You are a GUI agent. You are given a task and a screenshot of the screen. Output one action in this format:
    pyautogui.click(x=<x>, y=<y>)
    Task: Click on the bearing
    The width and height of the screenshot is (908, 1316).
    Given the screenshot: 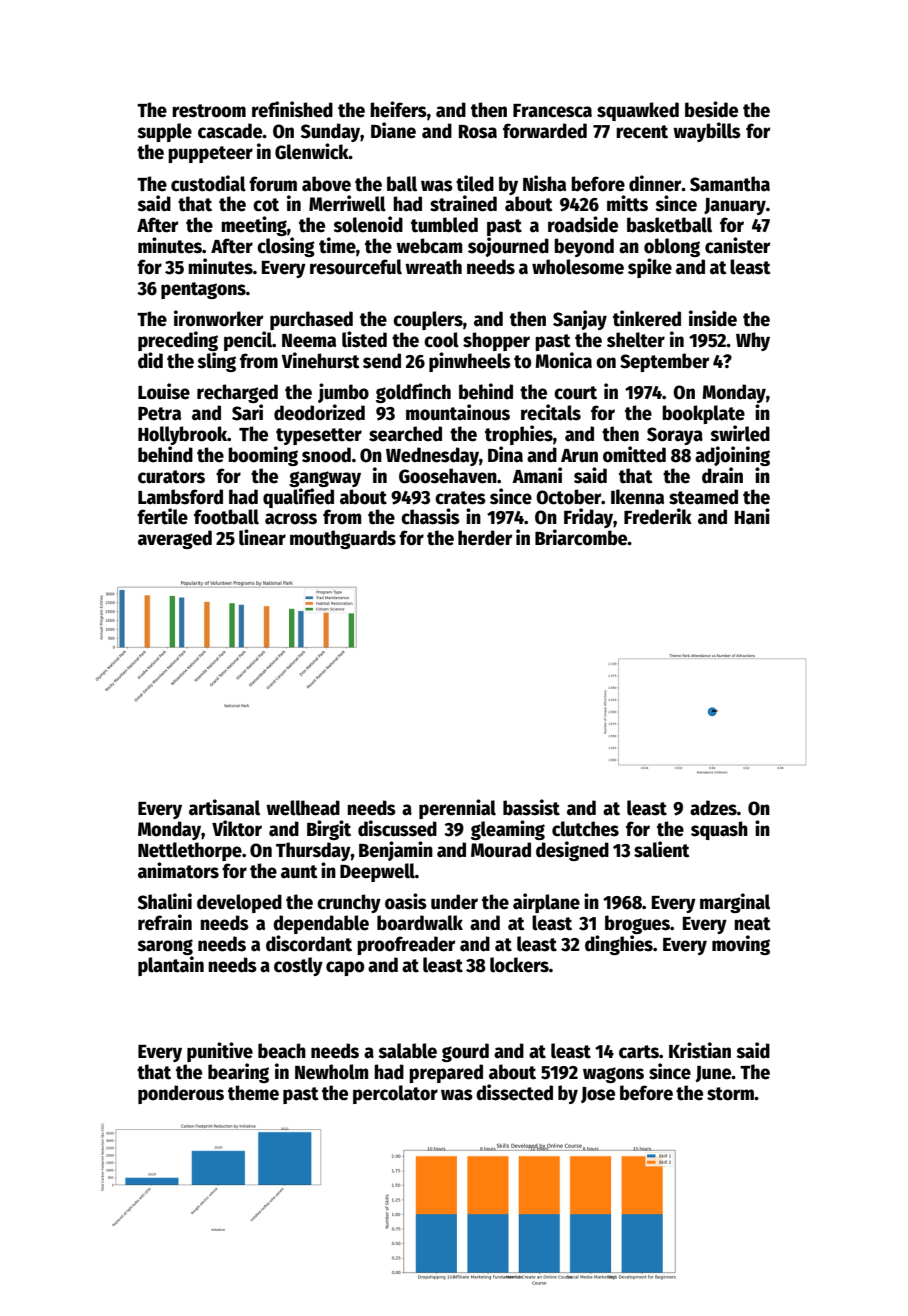 What is the action you would take?
    pyautogui.click(x=238, y=1073)
